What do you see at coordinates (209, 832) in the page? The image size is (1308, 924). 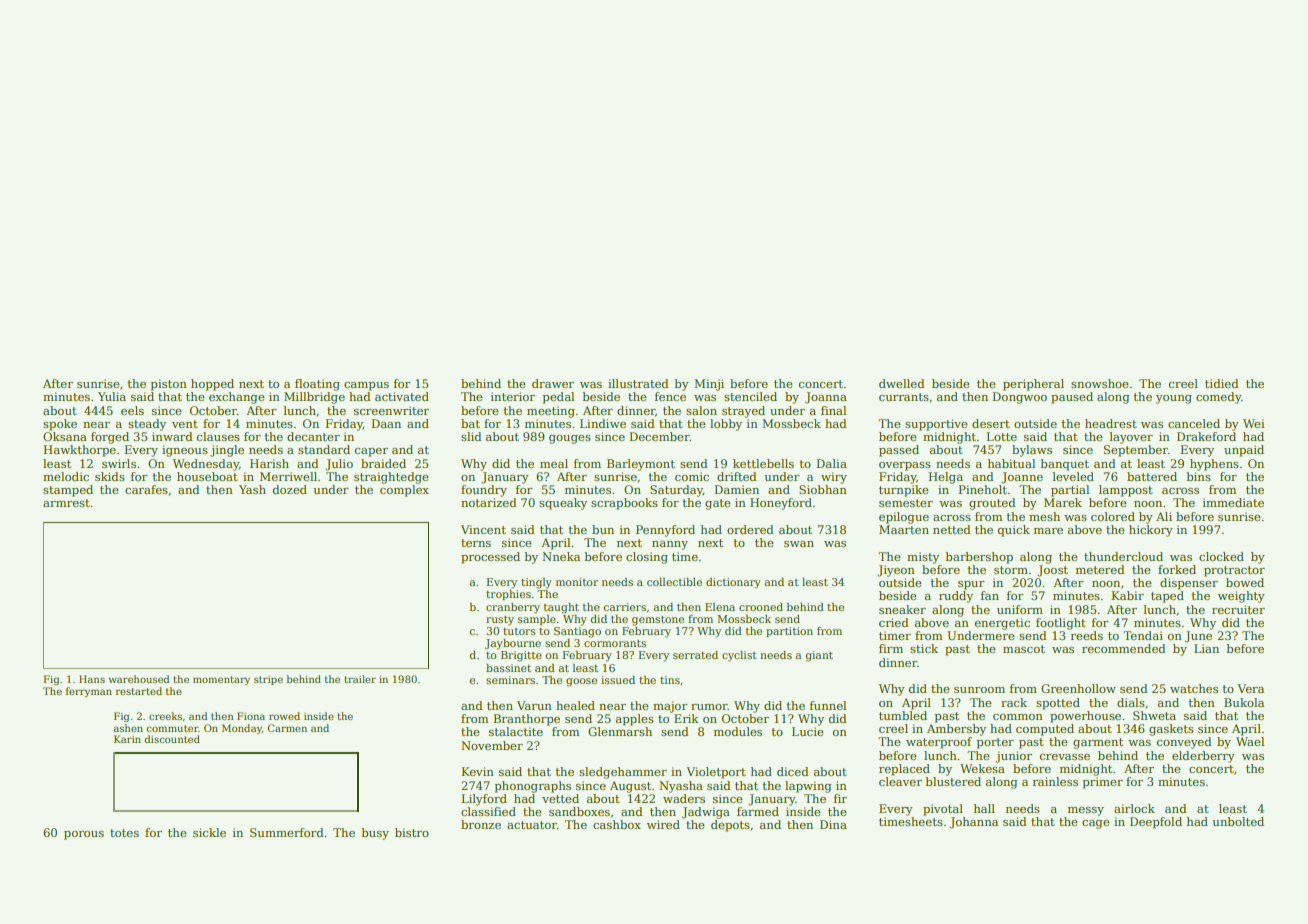 I see `sickle` at bounding box center [209, 832].
